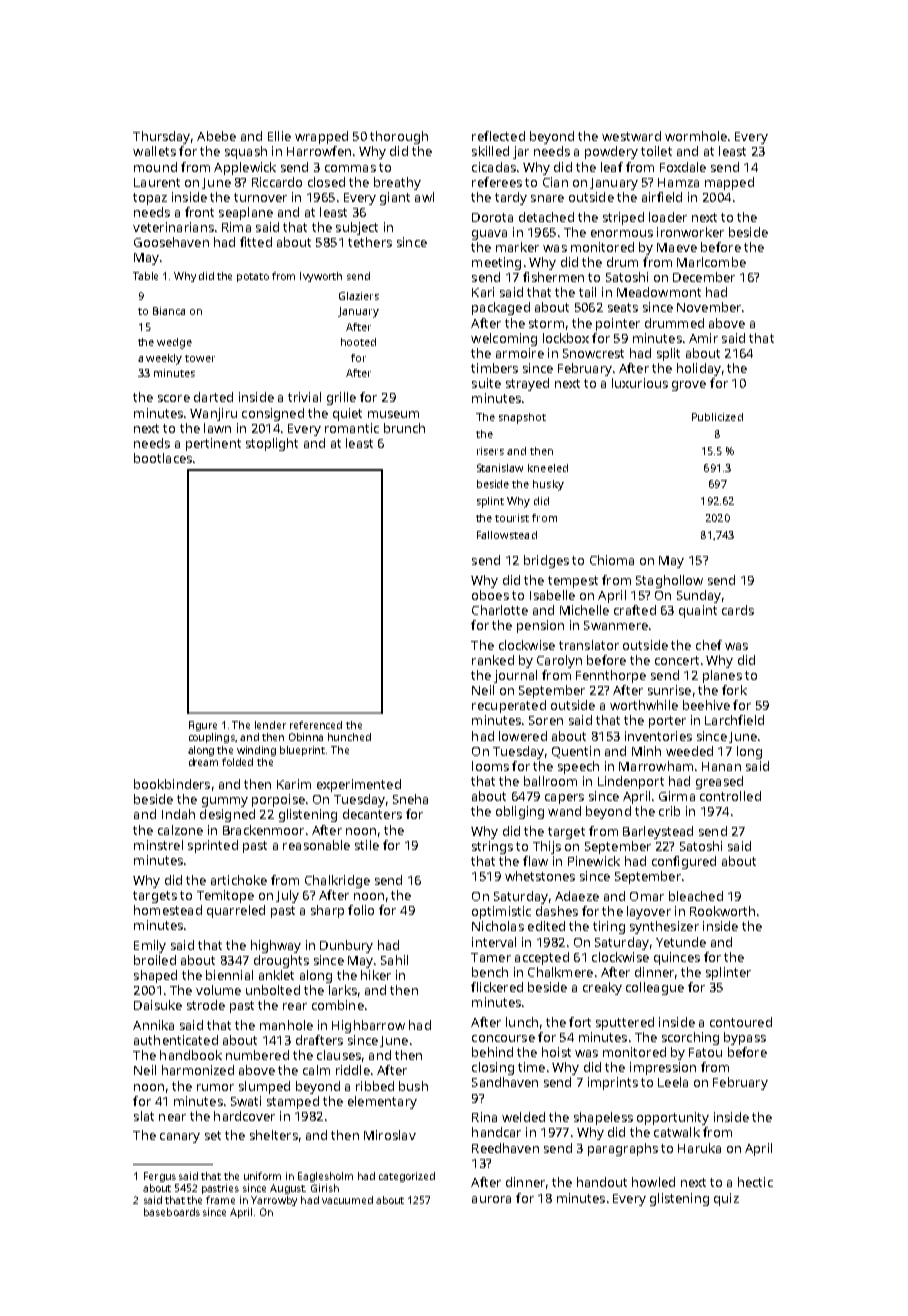  What do you see at coordinates (726, 1199) in the page?
I see `quiz` at bounding box center [726, 1199].
